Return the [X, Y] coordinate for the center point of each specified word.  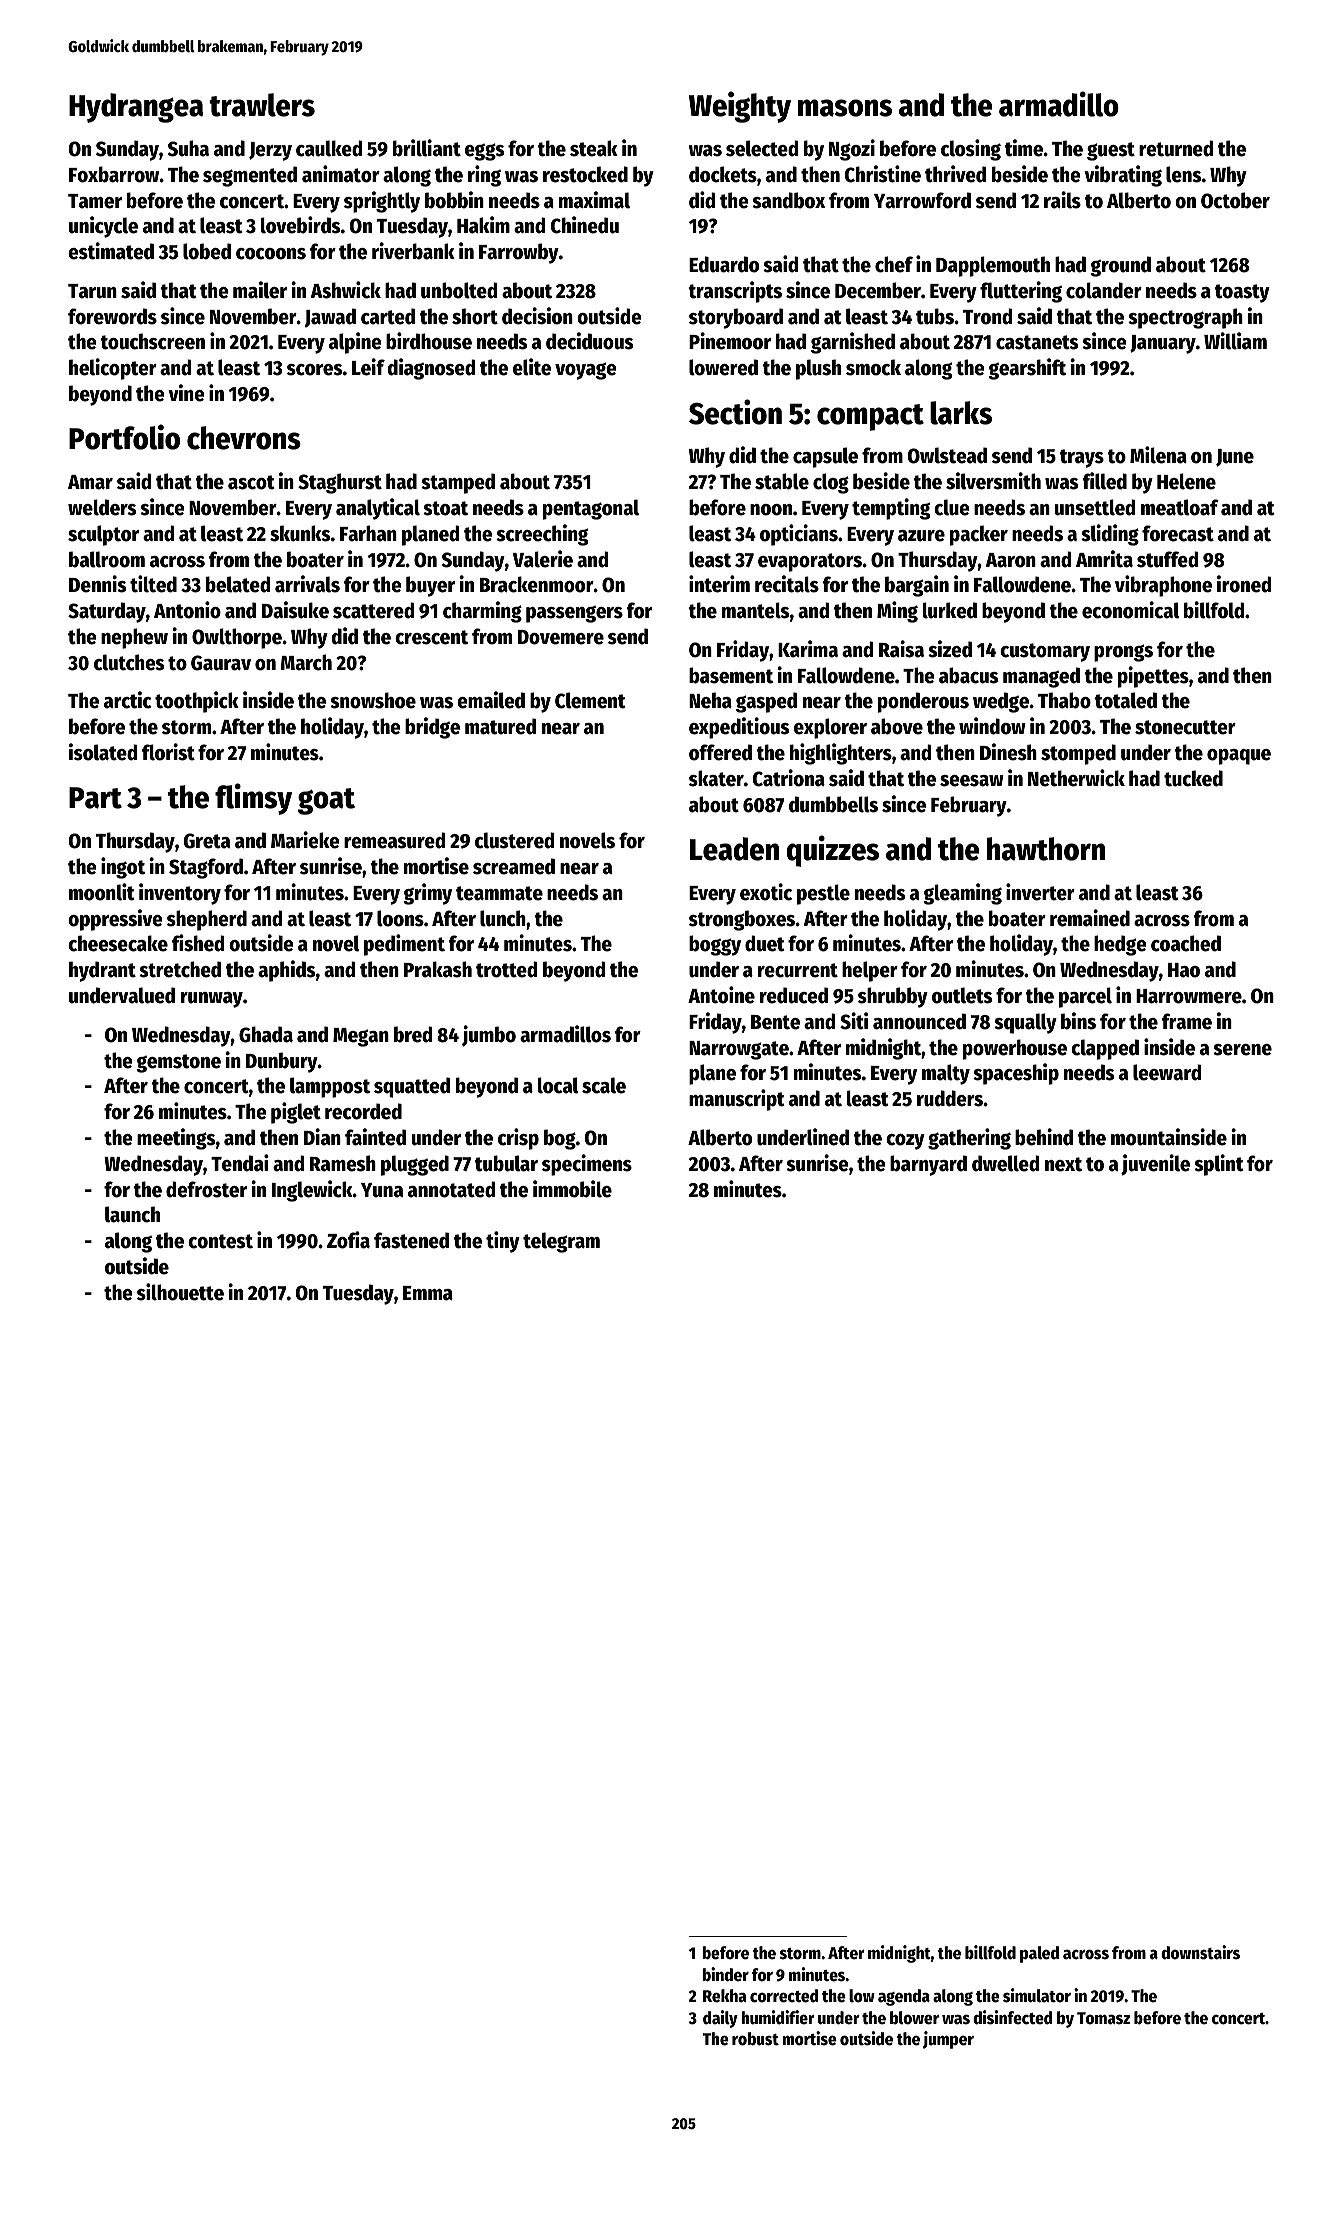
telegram [561, 1242]
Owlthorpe [237, 638]
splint [1219, 1165]
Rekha [724, 1996]
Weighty [740, 107]
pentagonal [591, 509]
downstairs [1200, 1952]
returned [1176, 148]
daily [720, 2019]
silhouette [180, 1292]
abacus [968, 675]
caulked [329, 148]
